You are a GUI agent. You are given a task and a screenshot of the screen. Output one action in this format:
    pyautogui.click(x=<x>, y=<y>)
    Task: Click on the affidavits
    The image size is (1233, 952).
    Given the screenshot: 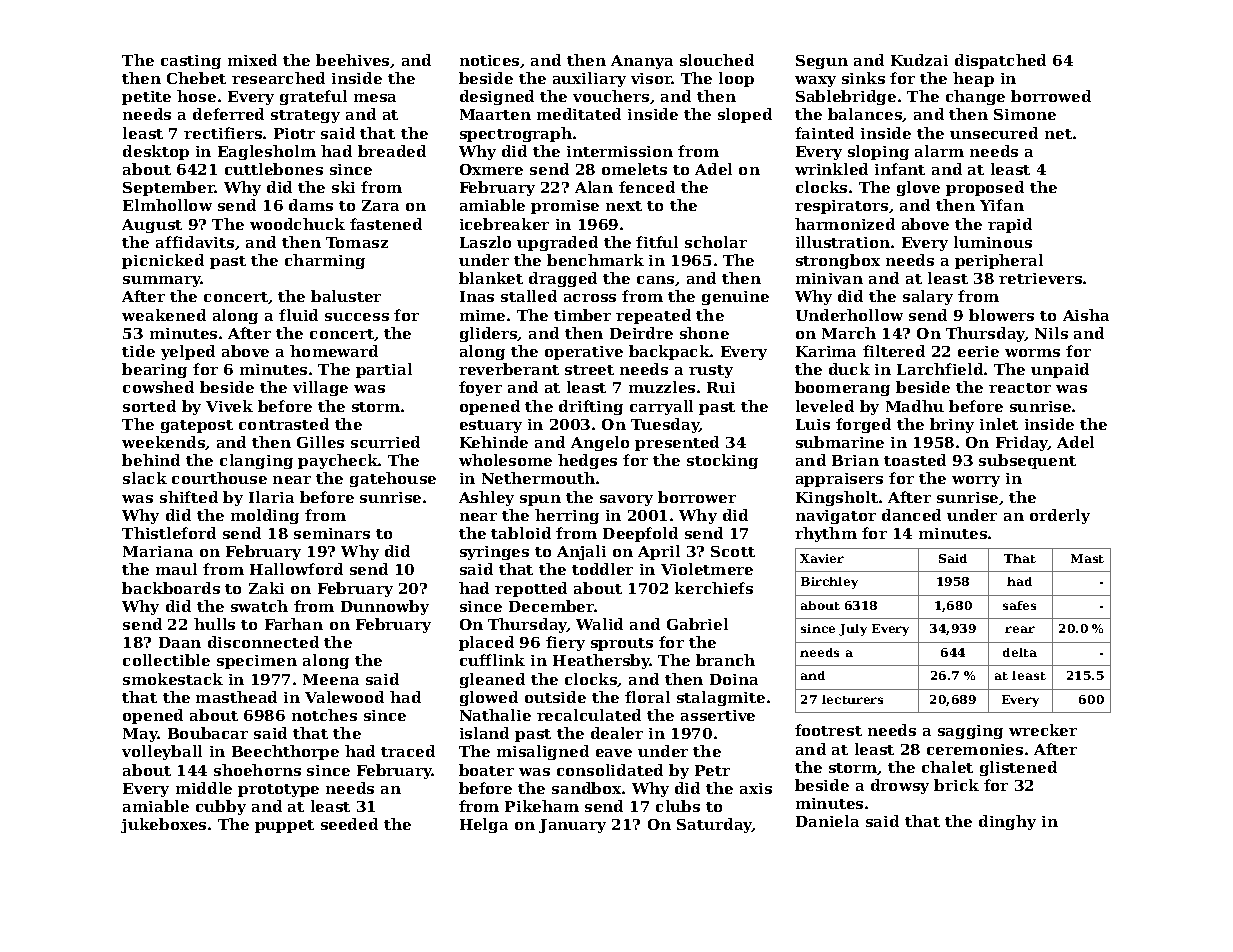 What is the action you would take?
    pyautogui.click(x=195, y=242)
